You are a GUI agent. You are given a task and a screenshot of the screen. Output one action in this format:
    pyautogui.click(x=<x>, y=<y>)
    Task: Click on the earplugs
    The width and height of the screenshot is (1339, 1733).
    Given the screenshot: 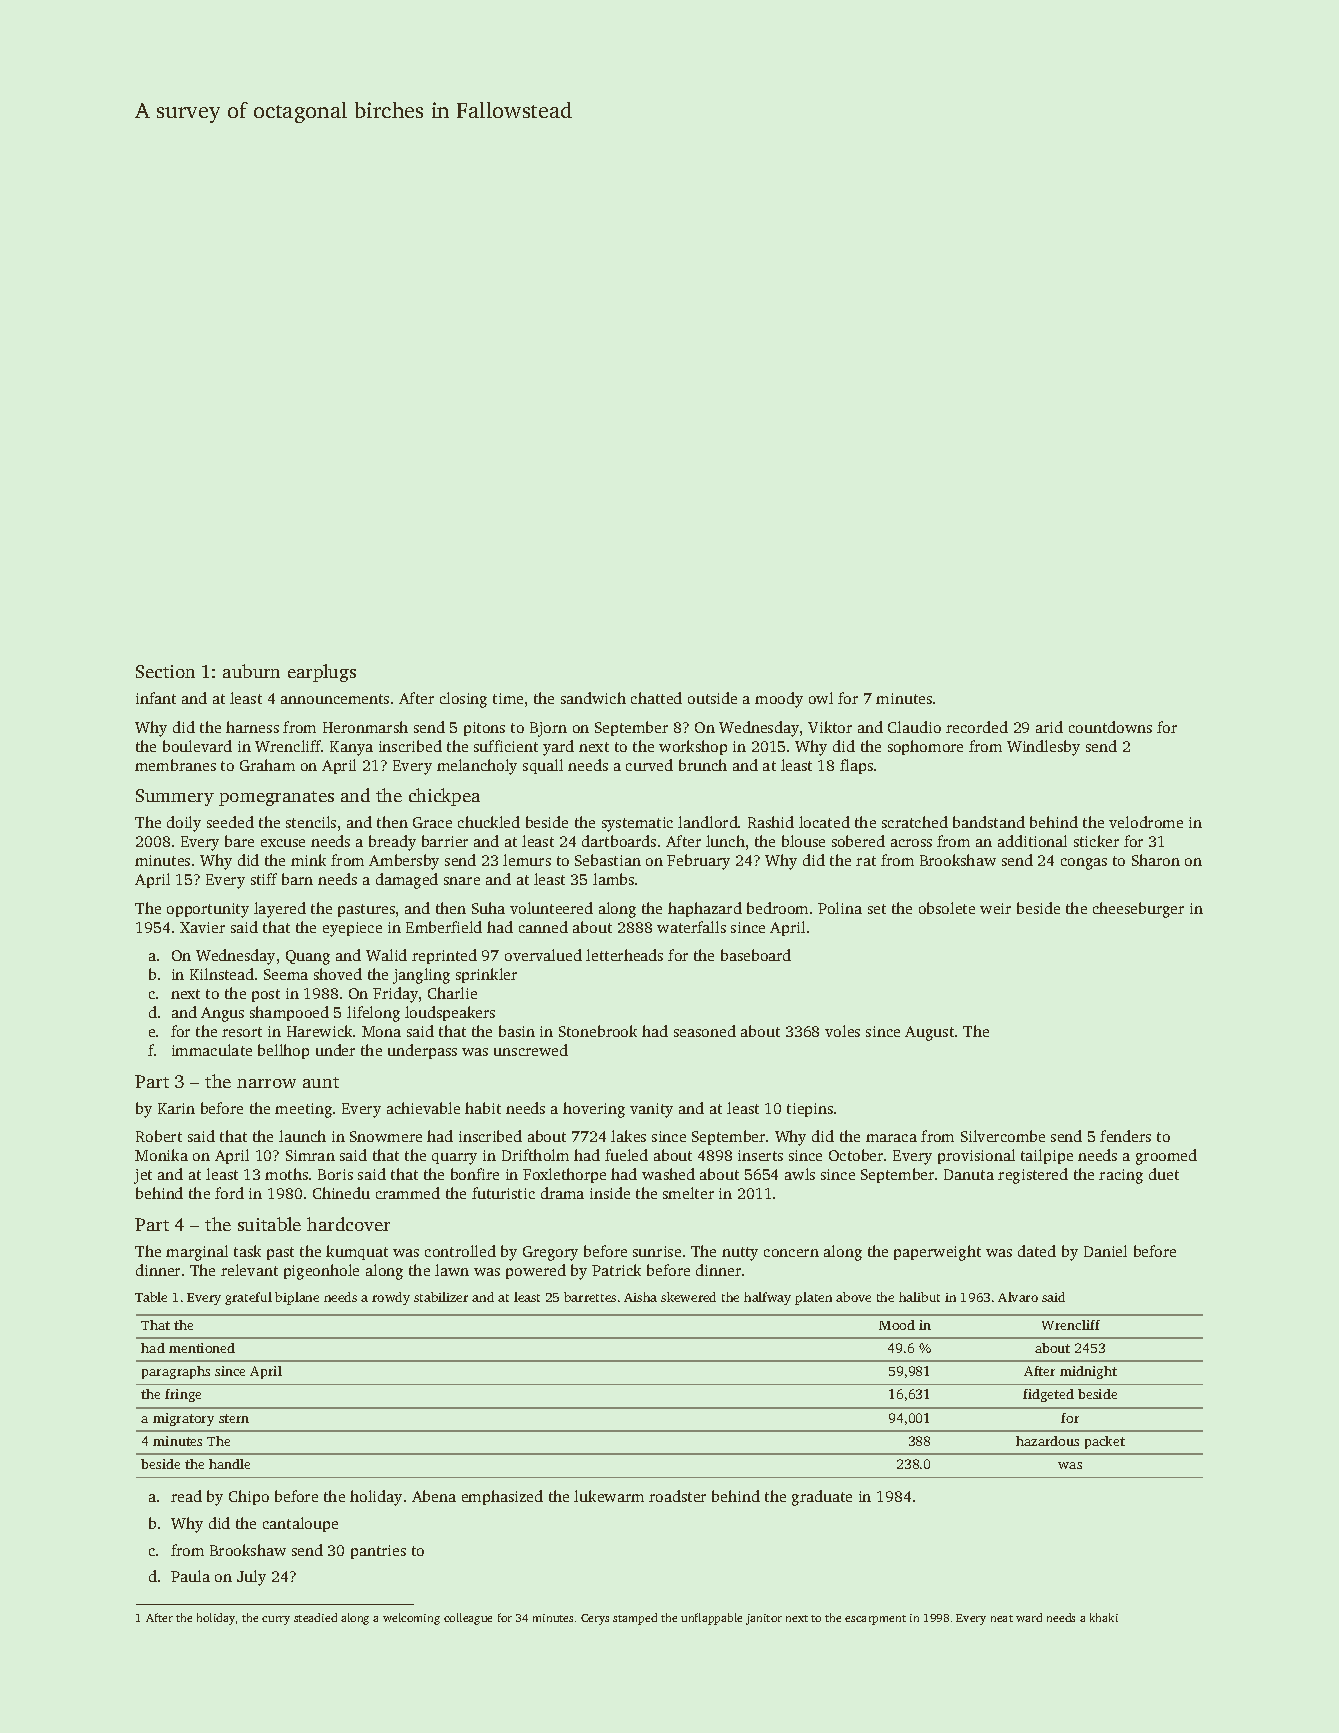 What is the action you would take?
    pyautogui.click(x=322, y=673)
